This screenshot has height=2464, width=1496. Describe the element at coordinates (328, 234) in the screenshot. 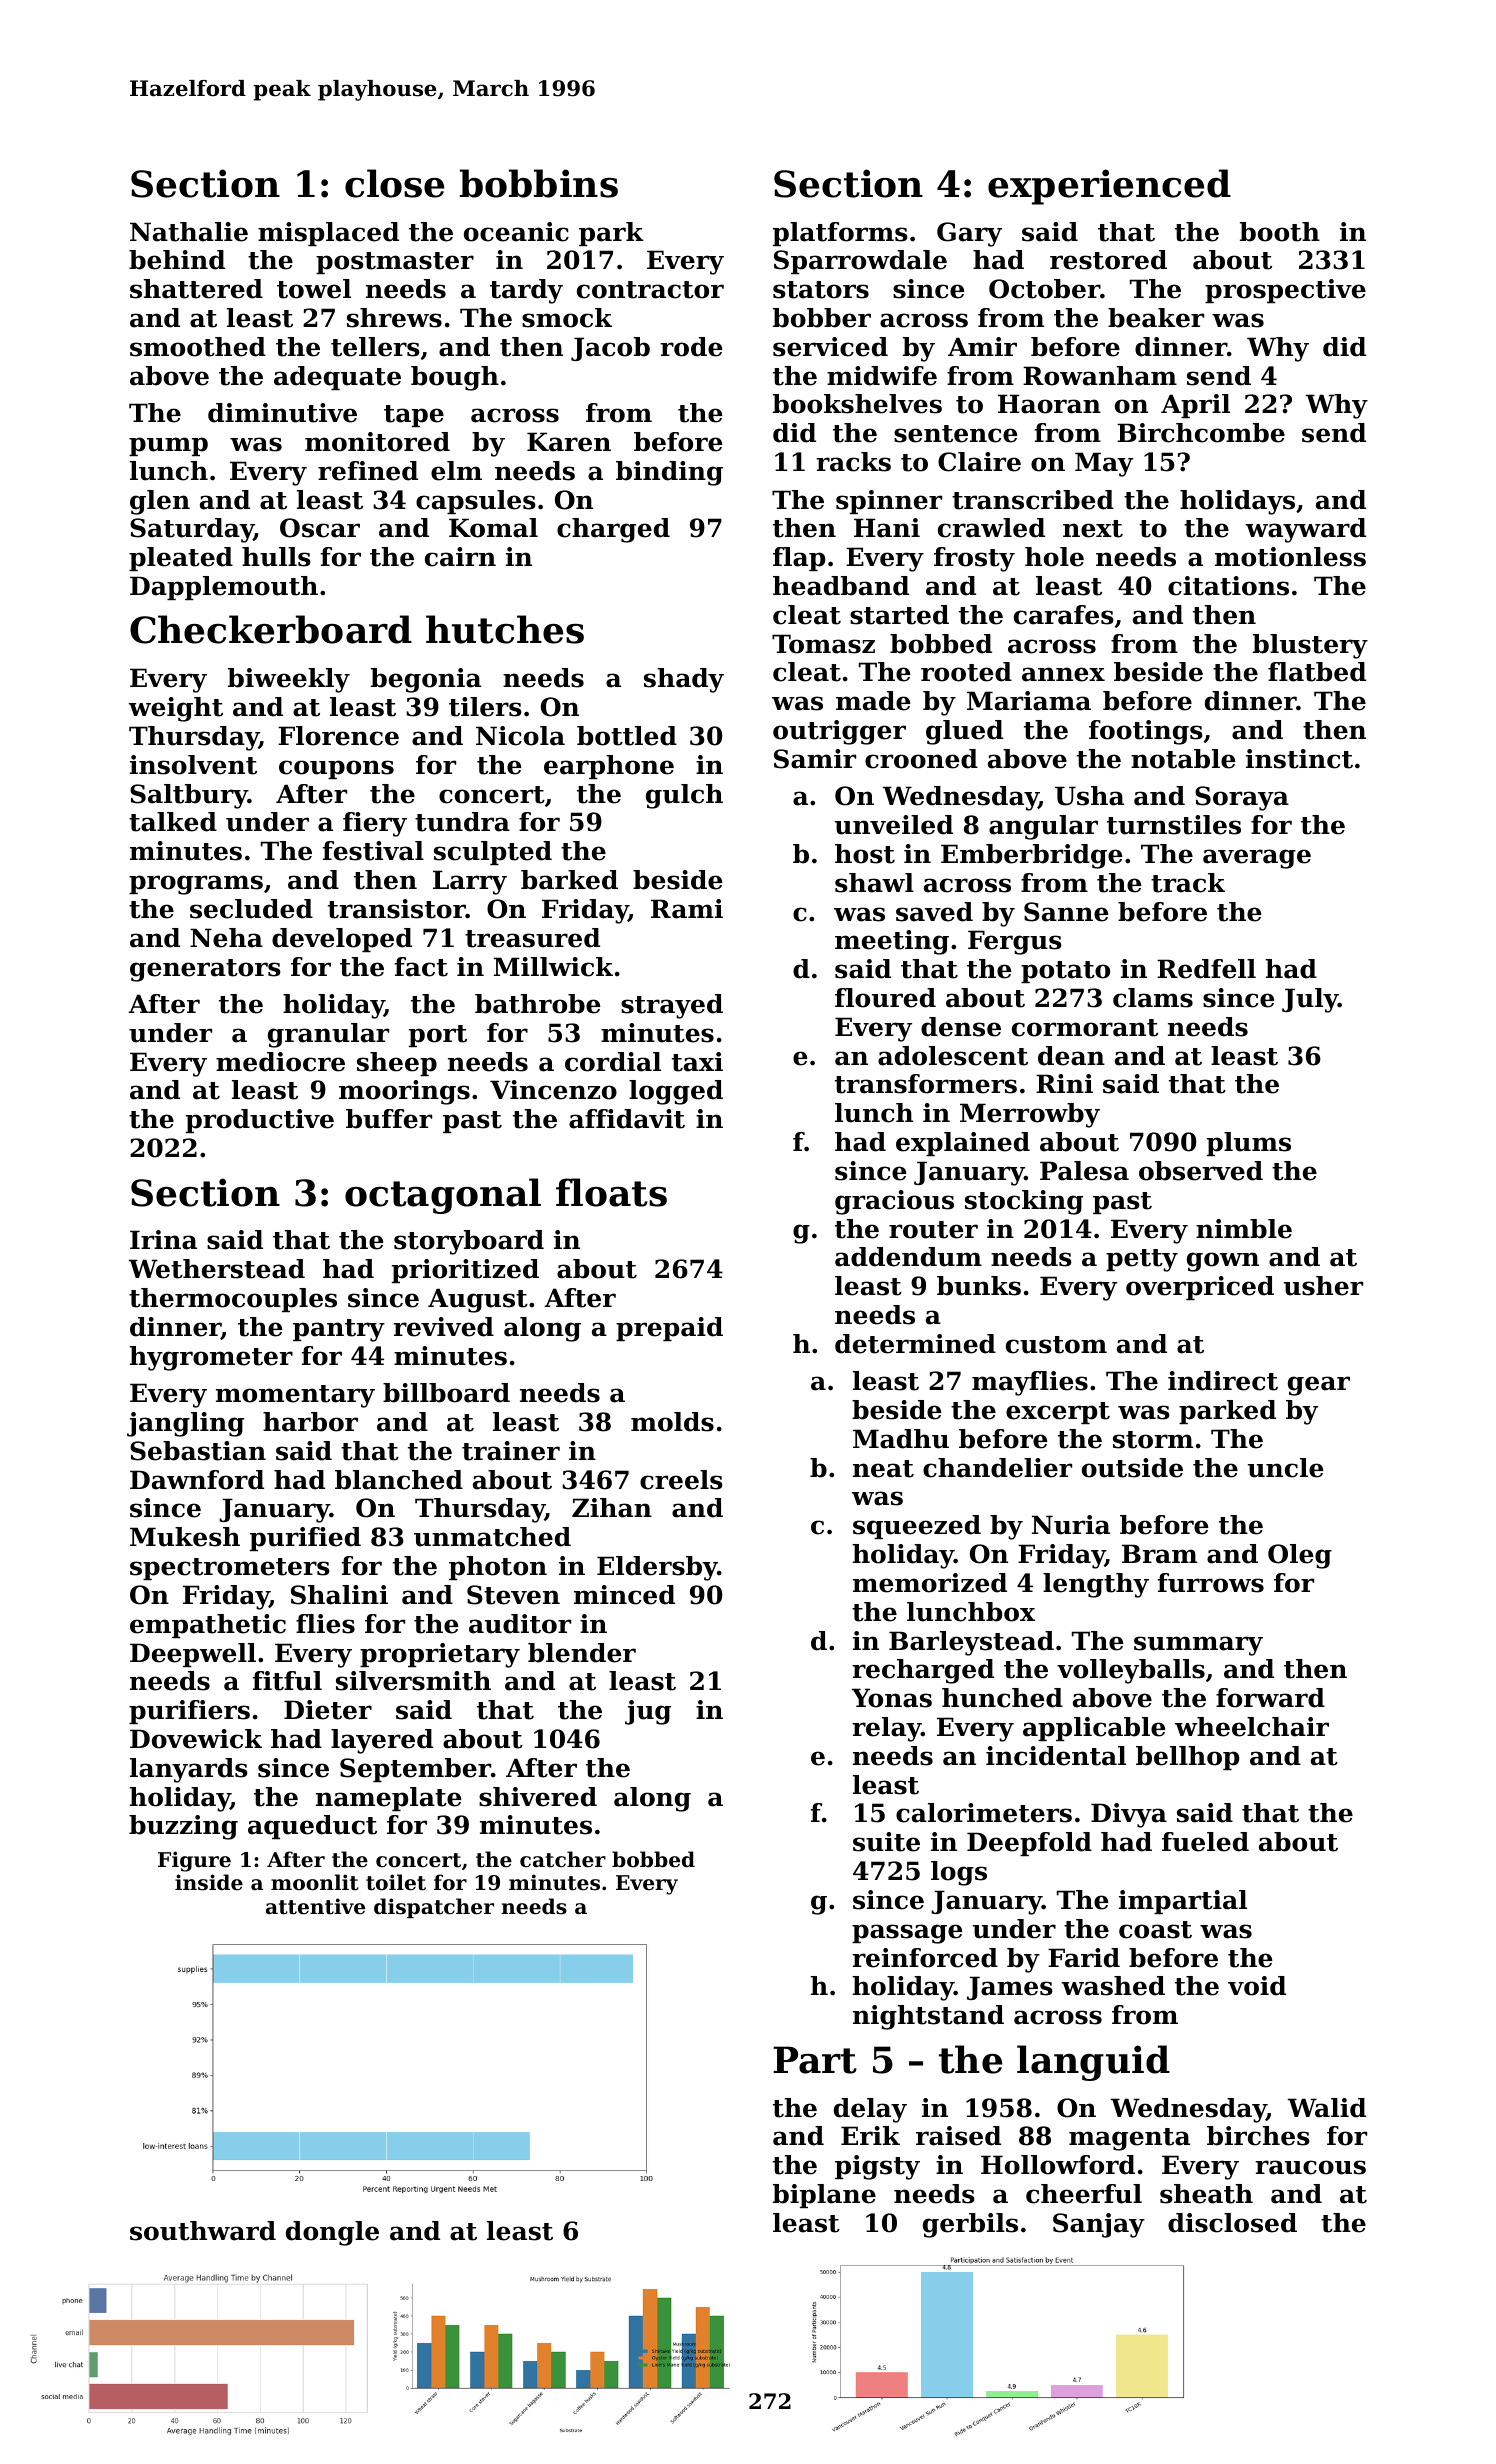

I see `misplaced` at that location.
